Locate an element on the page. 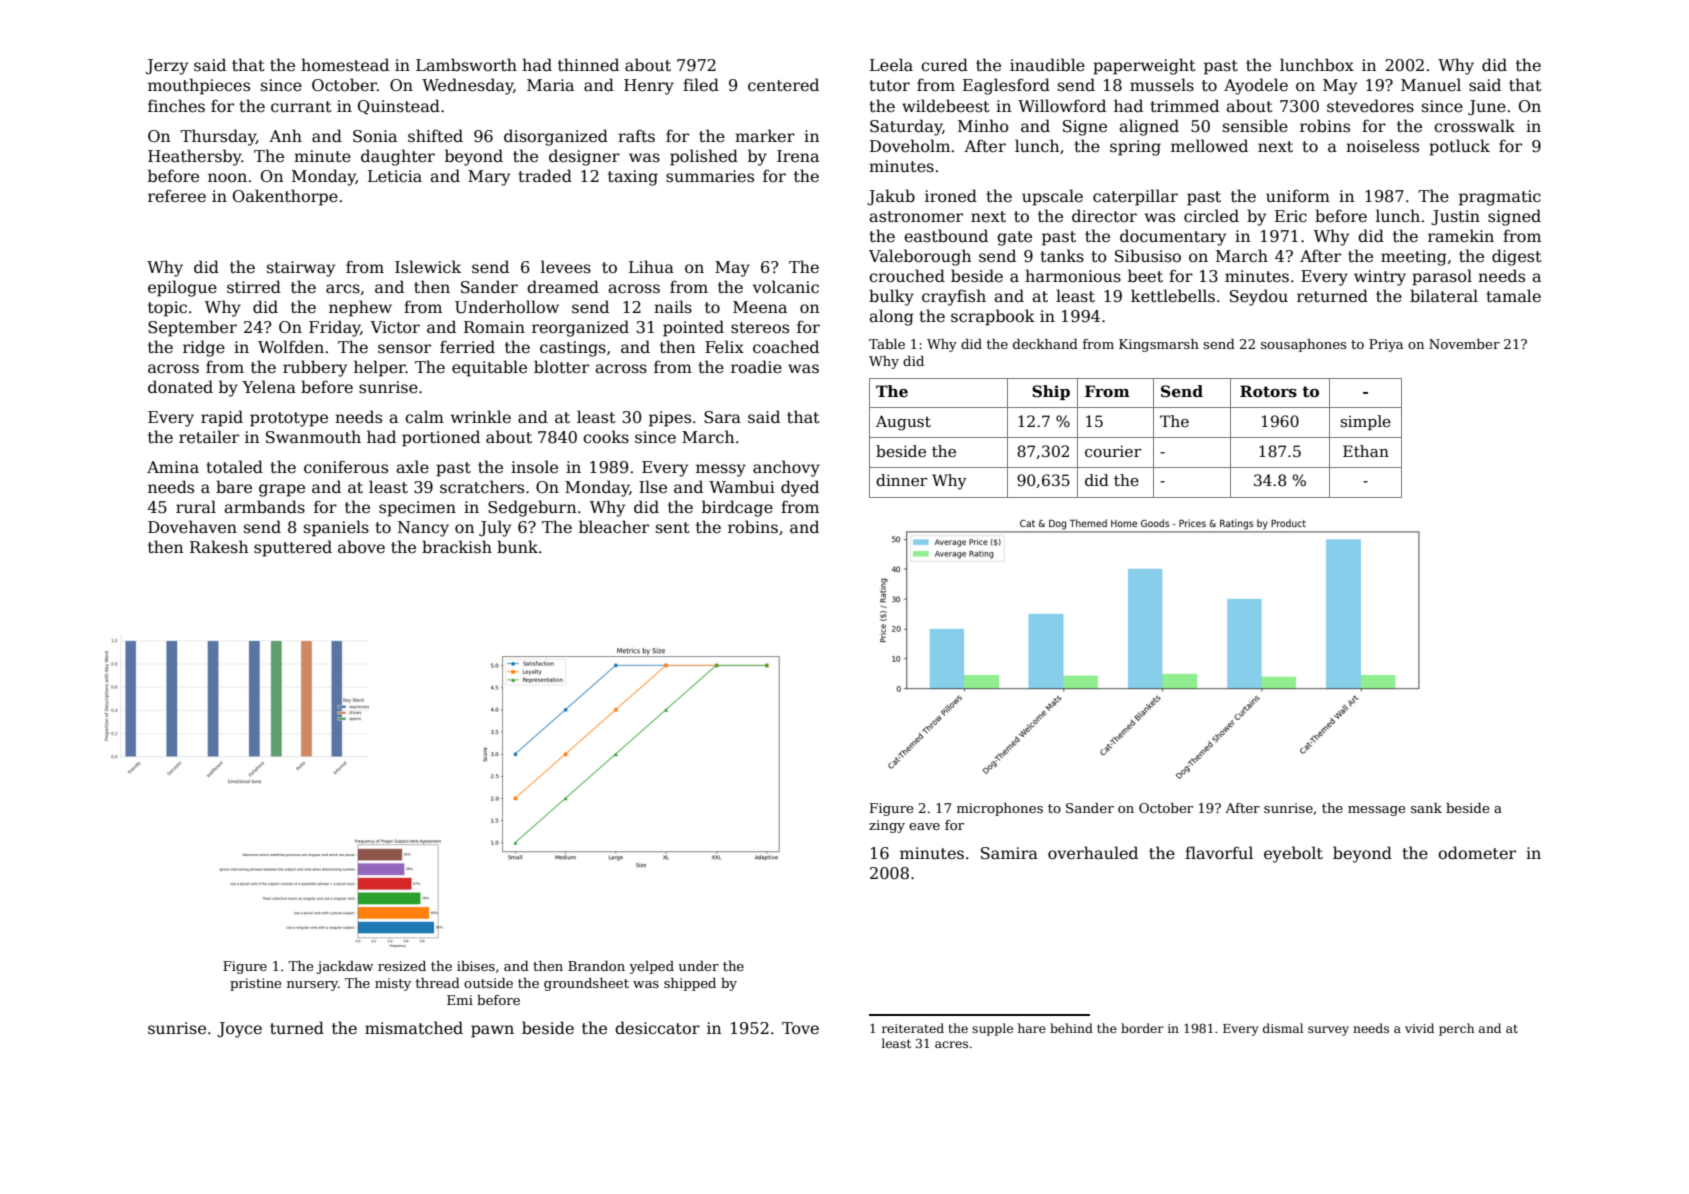  paperweight is located at coordinates (1144, 66).
